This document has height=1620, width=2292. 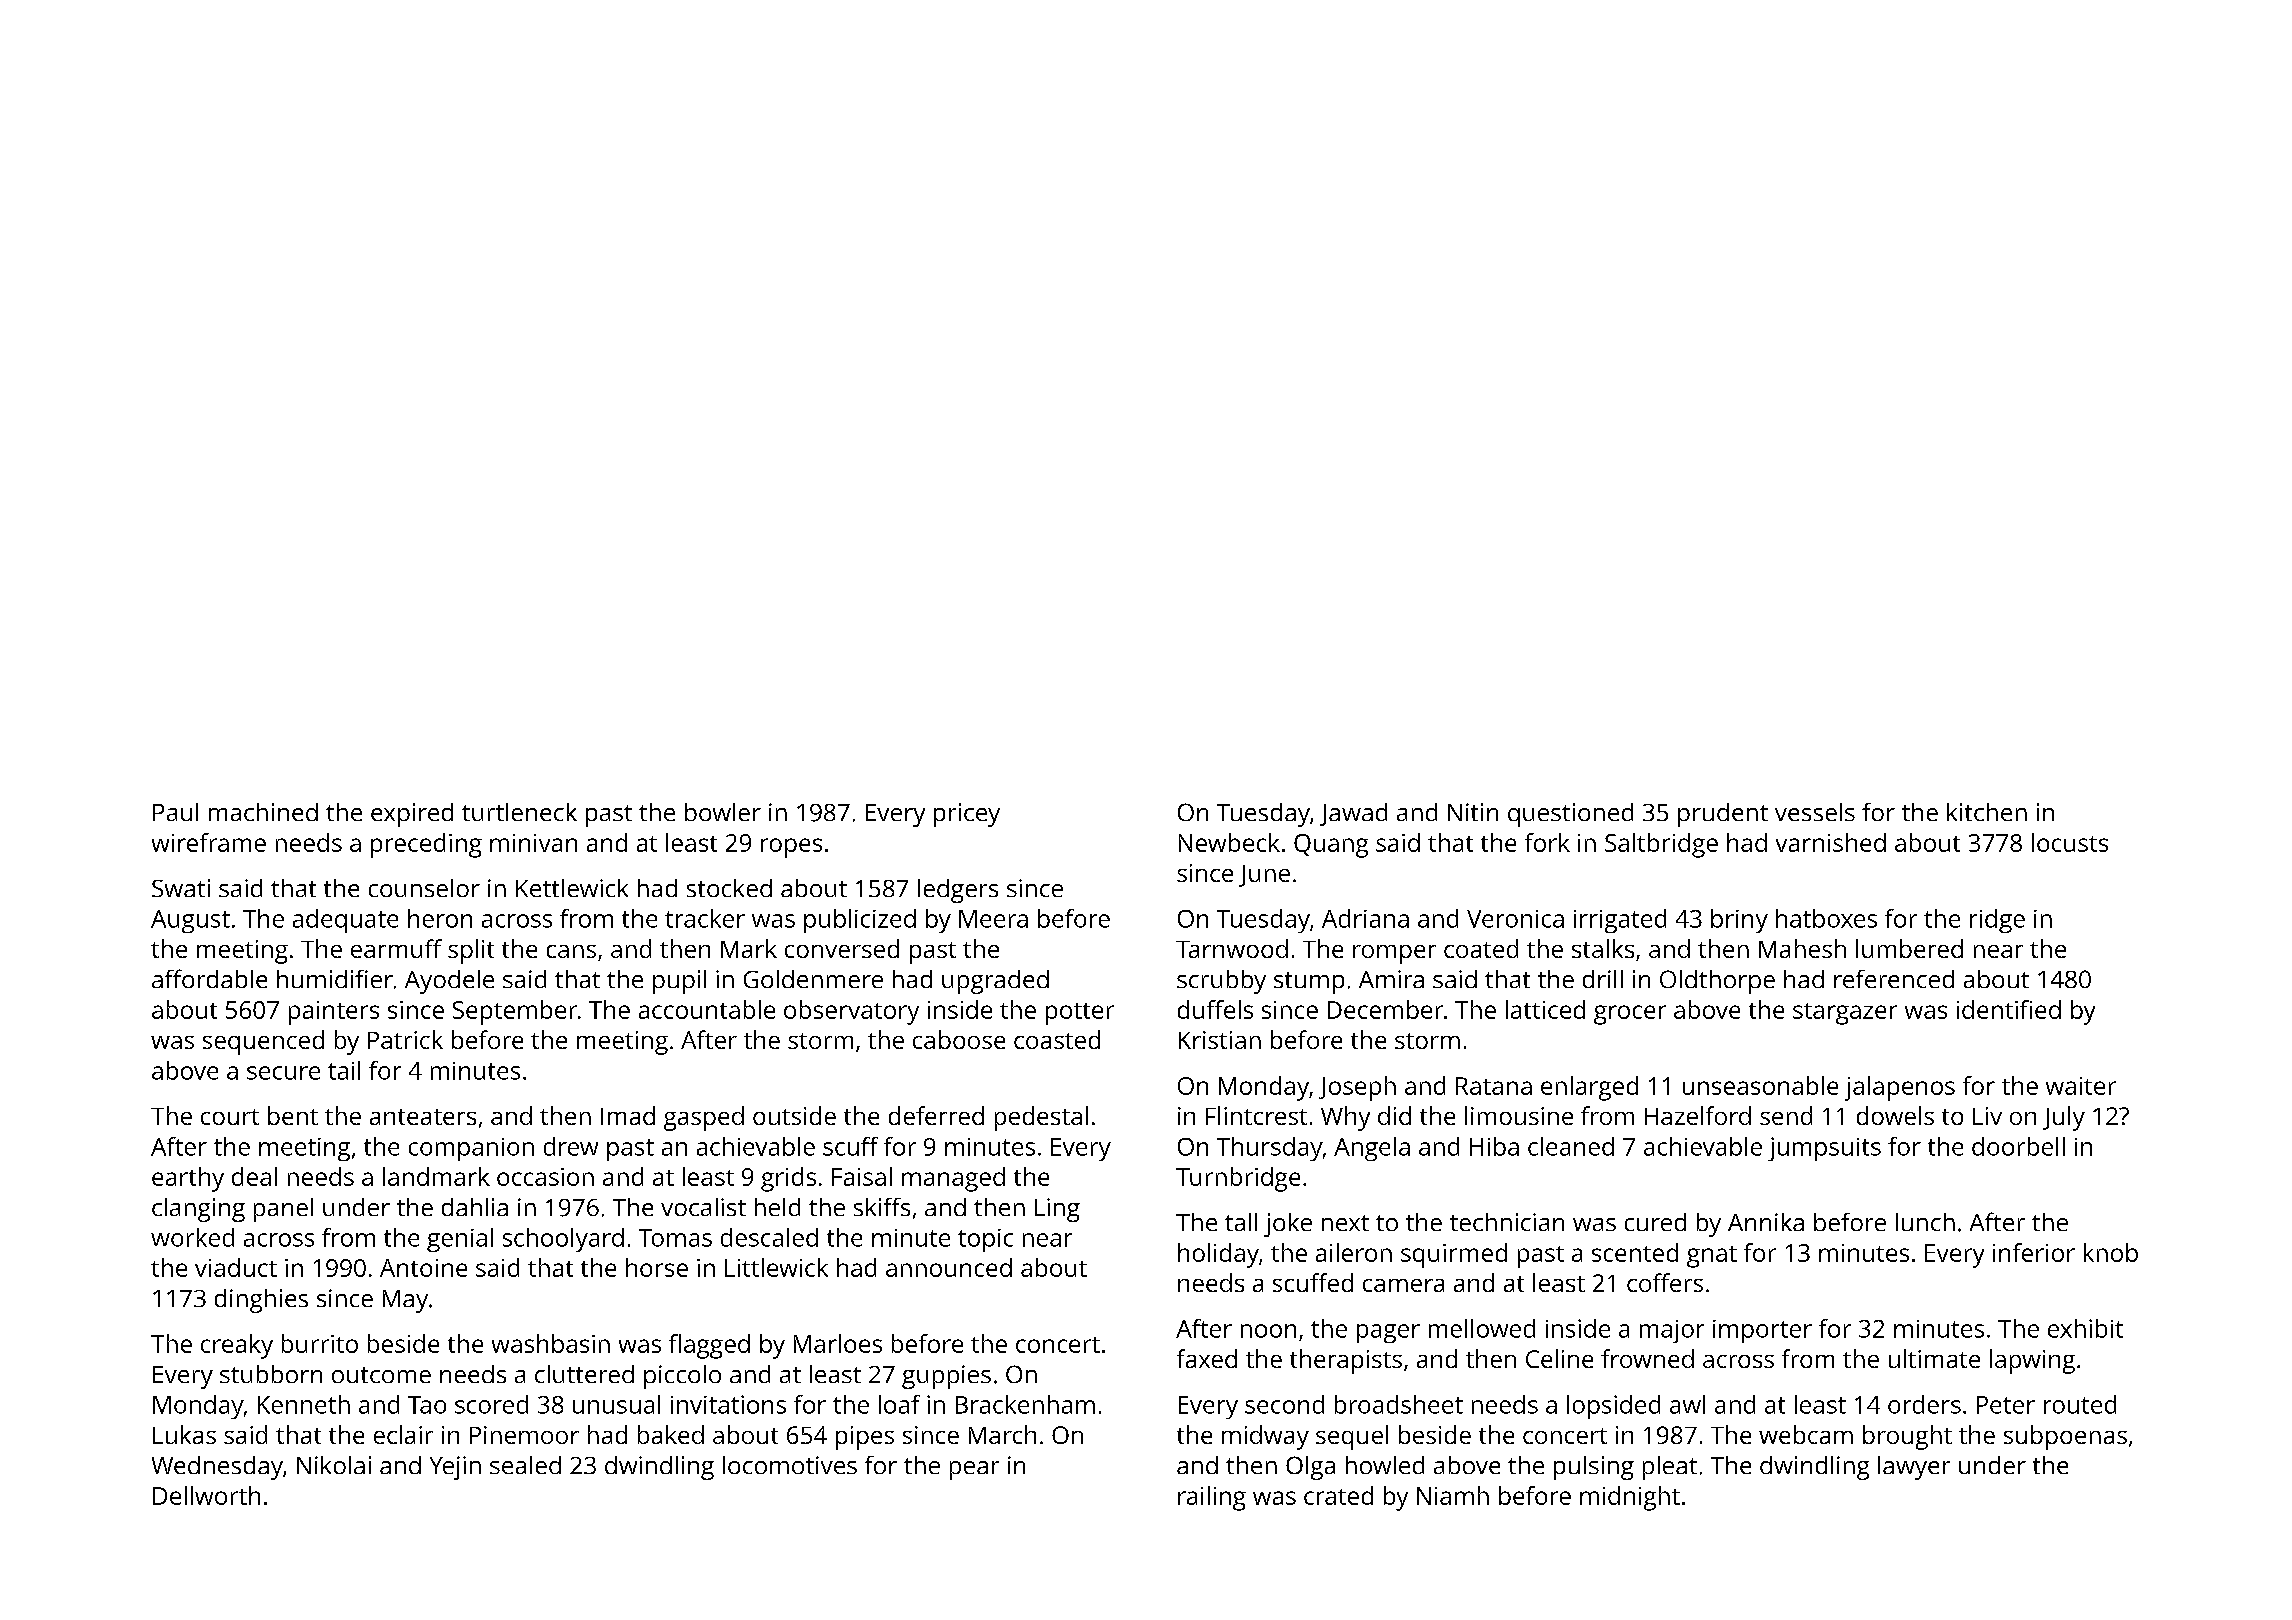 What do you see at coordinates (1221, 982) in the document?
I see `scrubby` at bounding box center [1221, 982].
